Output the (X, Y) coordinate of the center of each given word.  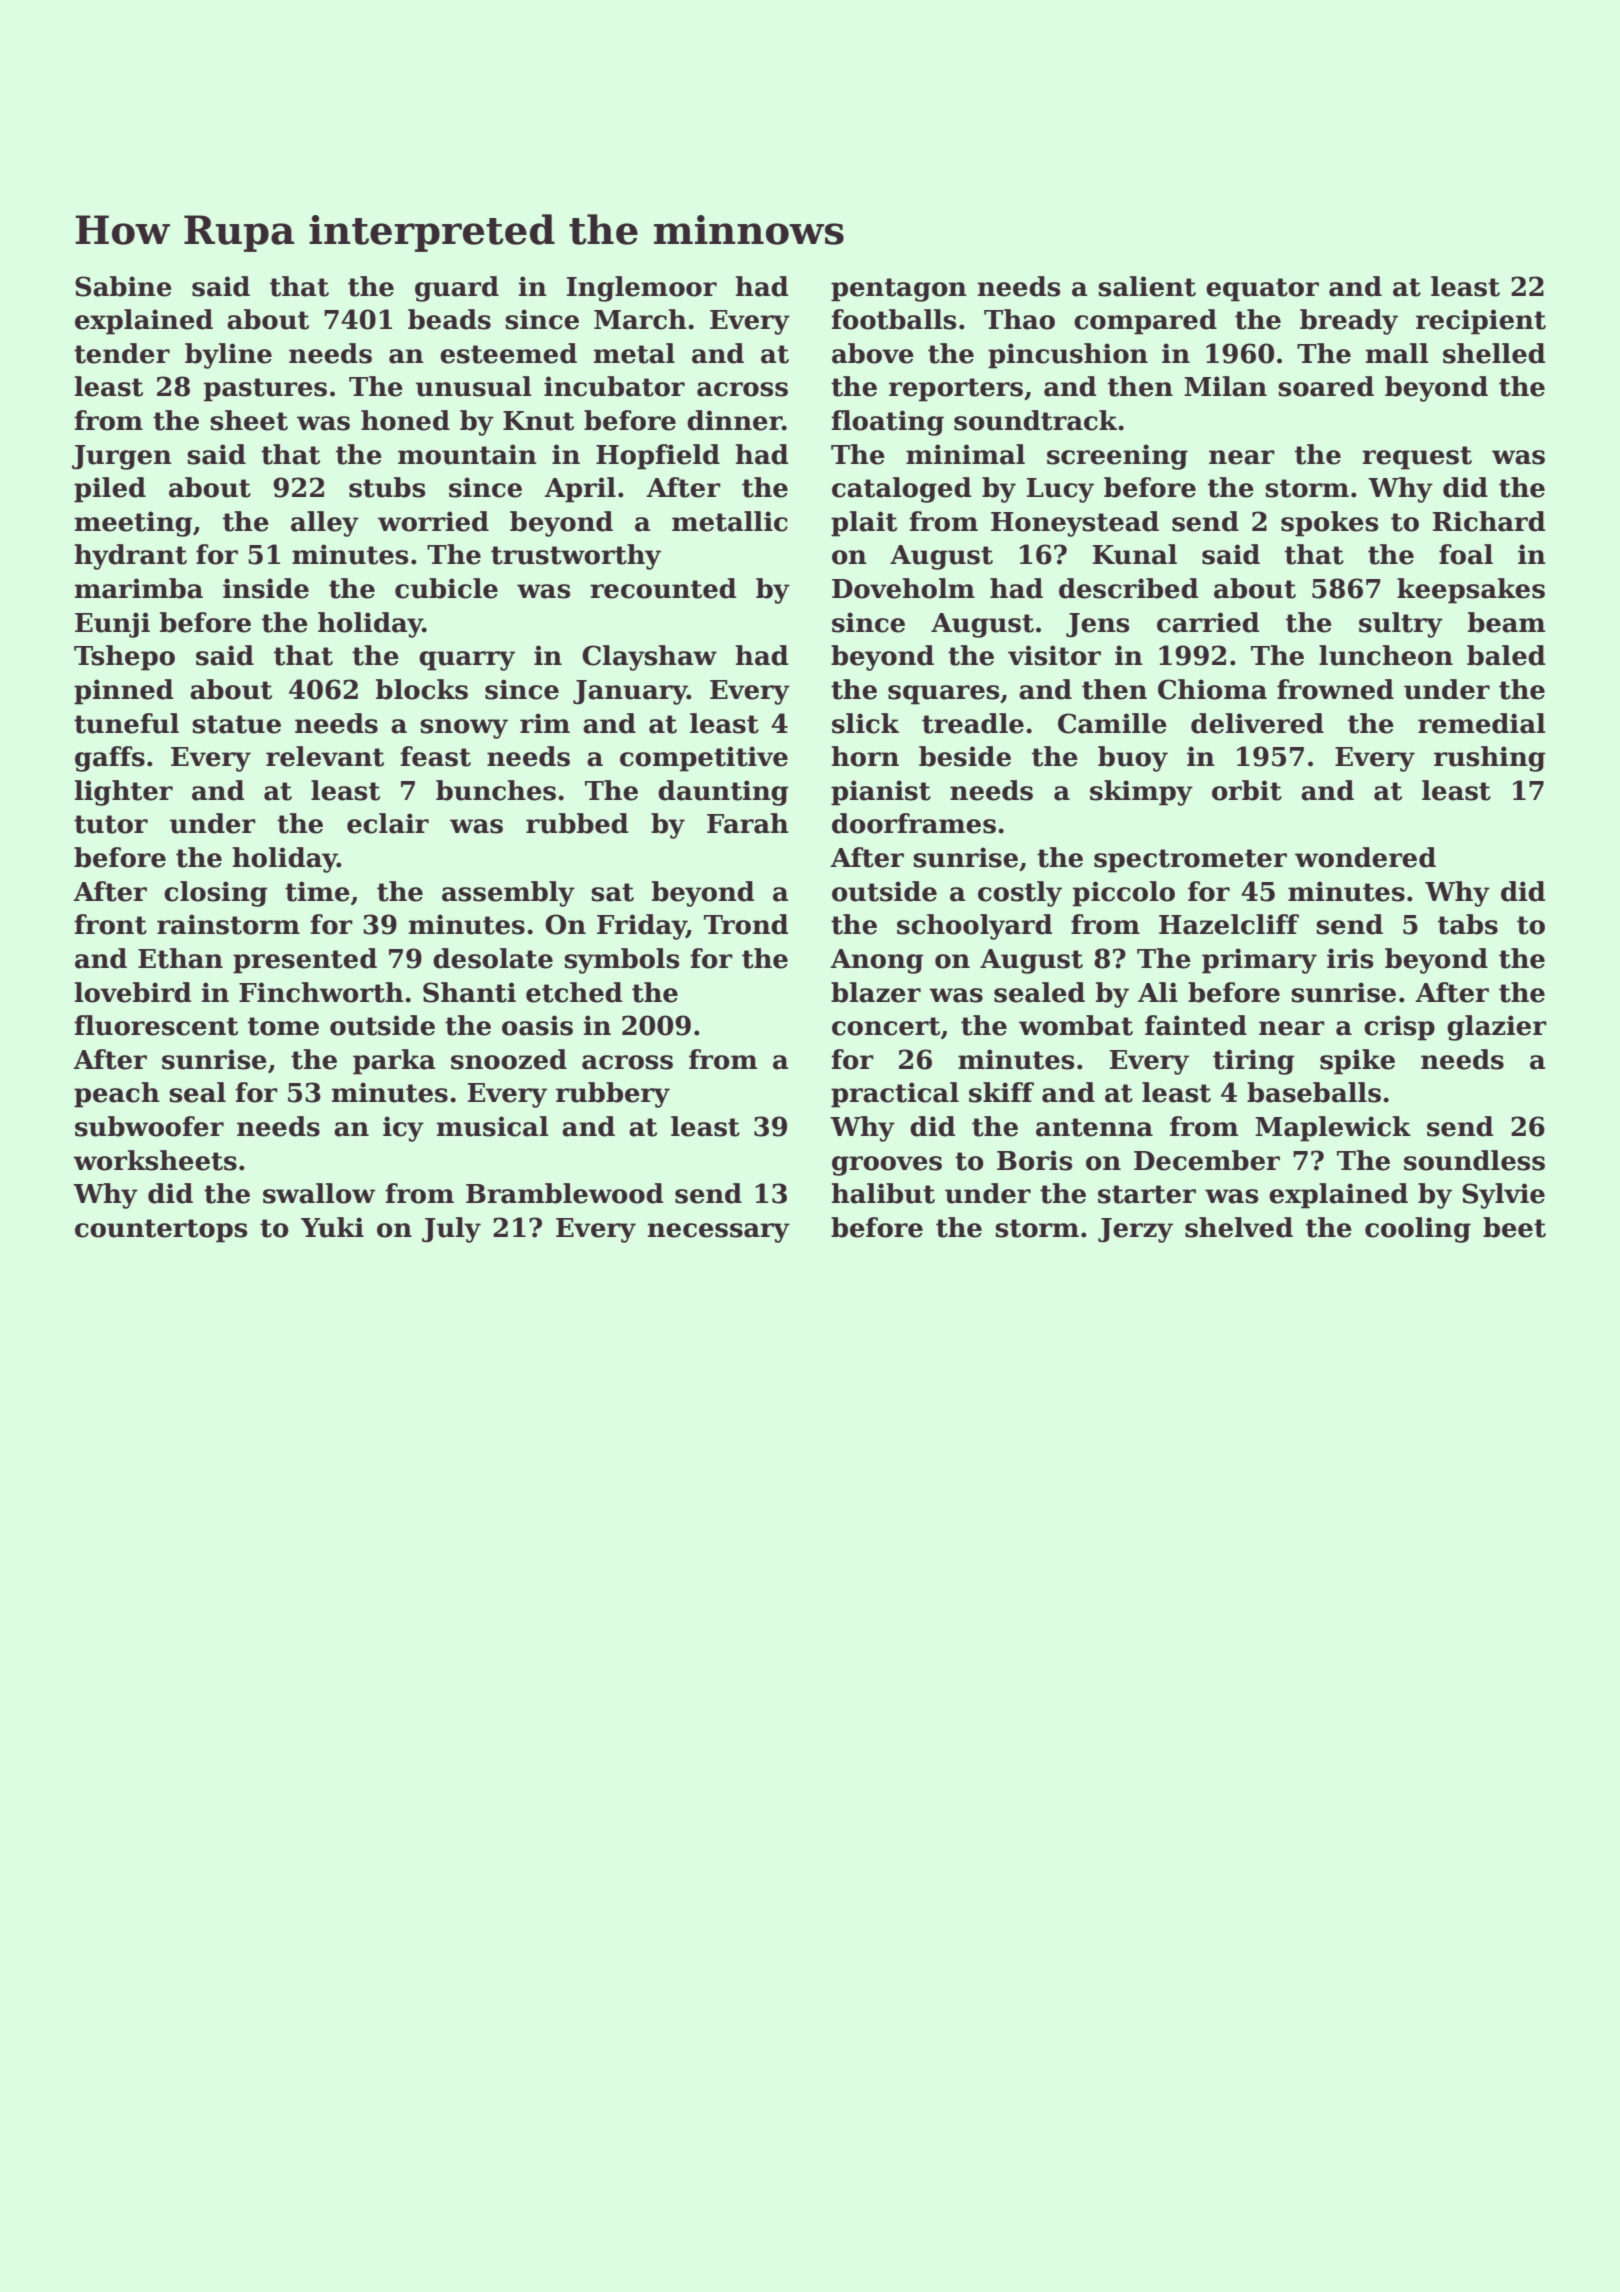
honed (405, 420)
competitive (704, 759)
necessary (719, 1233)
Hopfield (658, 457)
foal (1466, 554)
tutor (111, 824)
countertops (161, 1231)
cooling (1418, 1230)
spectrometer (1190, 861)
